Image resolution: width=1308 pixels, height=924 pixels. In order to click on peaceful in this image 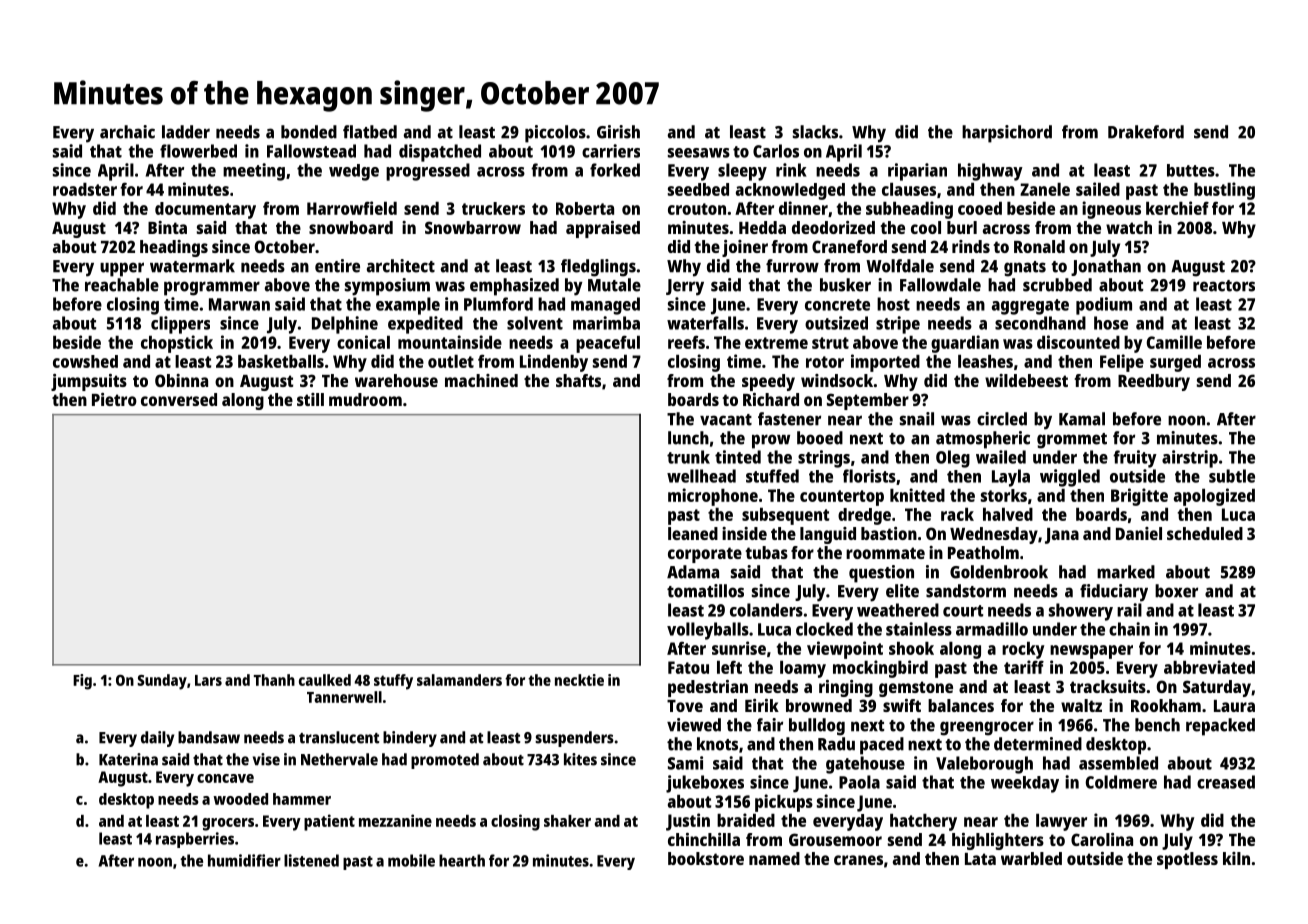, I will do `click(608, 344)`.
